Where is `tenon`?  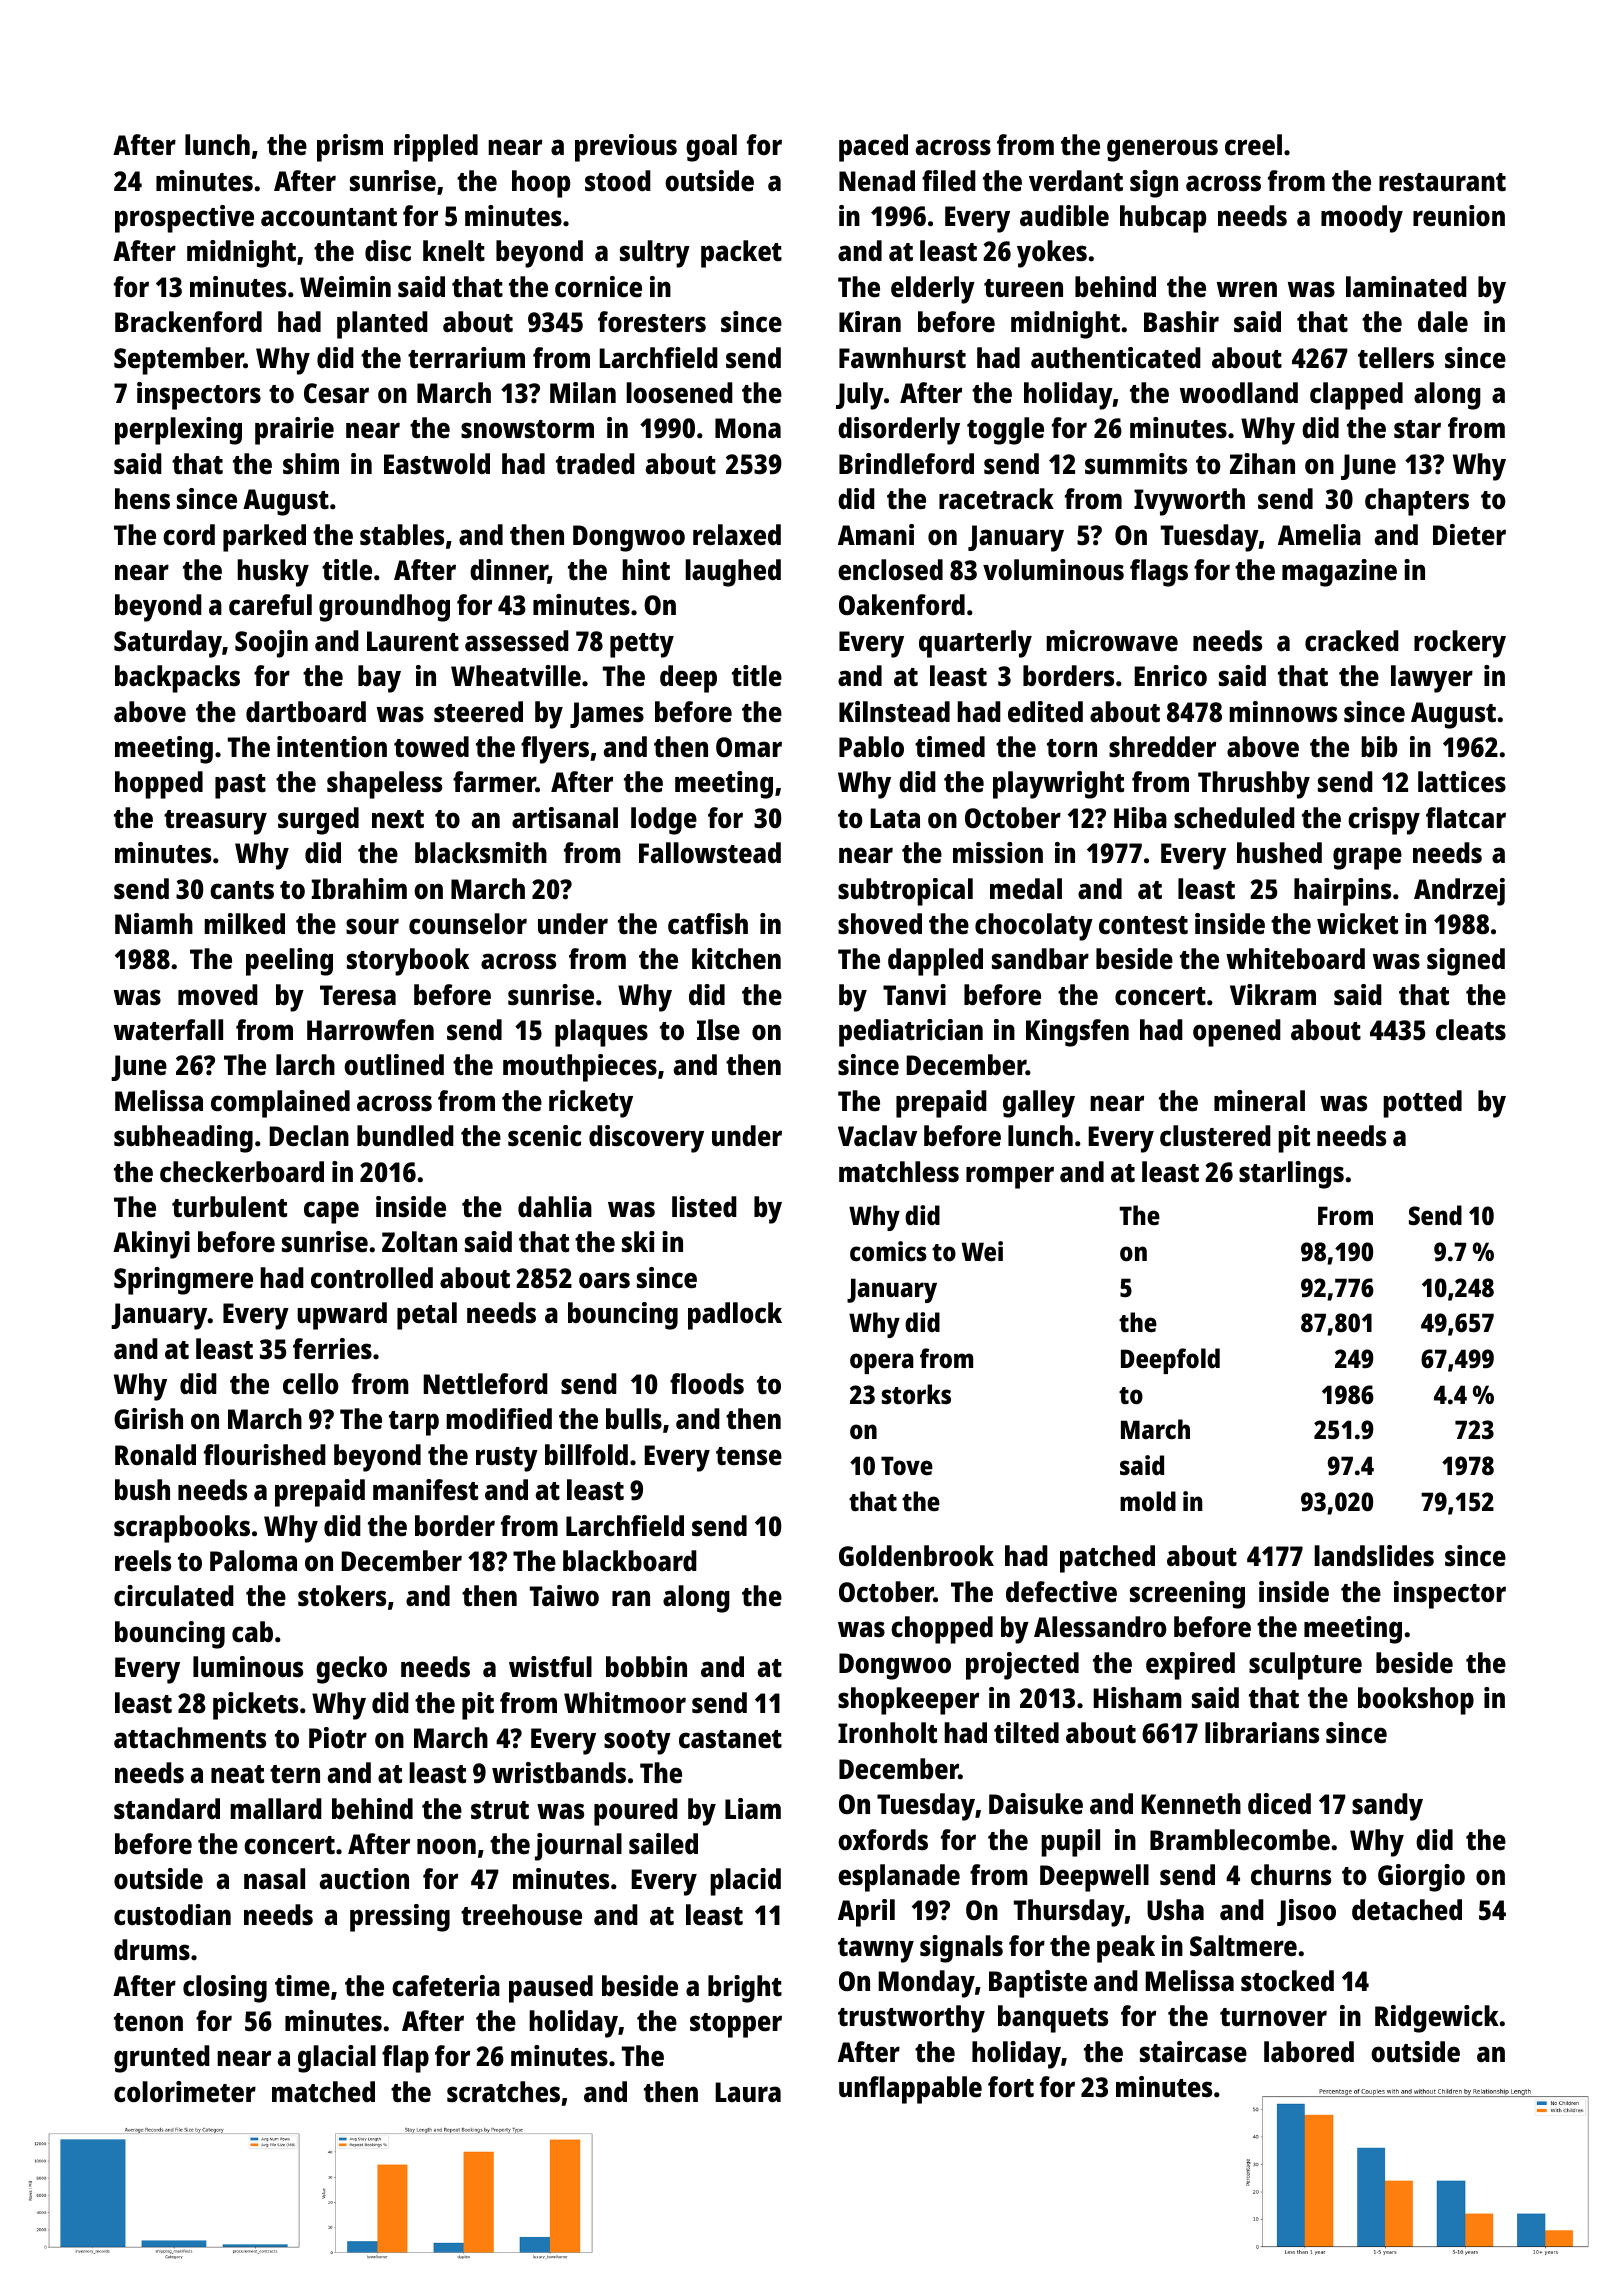
tenon is located at coordinates (148, 2022).
